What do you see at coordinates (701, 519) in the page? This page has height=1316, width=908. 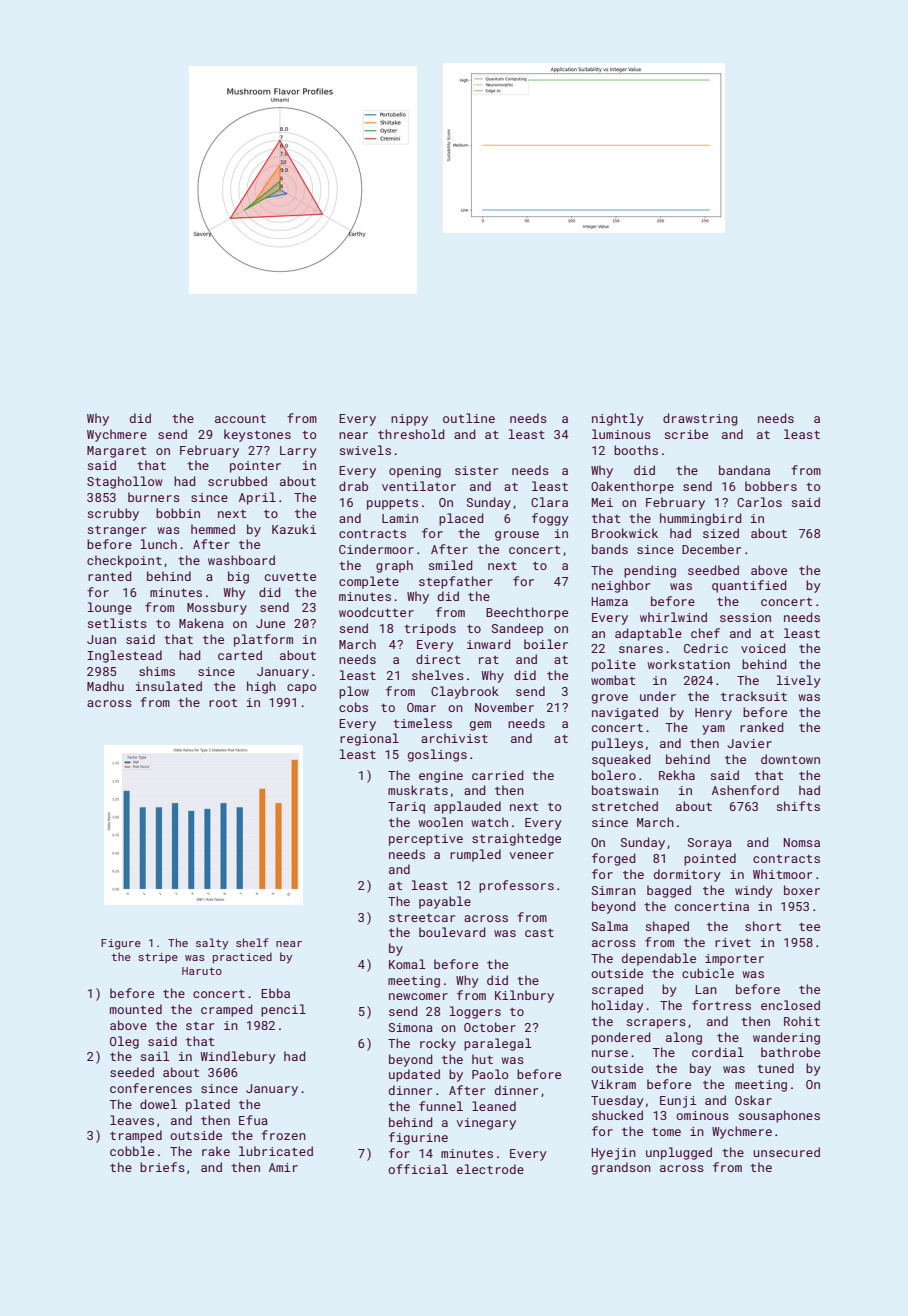 I see `hummingbird` at bounding box center [701, 519].
